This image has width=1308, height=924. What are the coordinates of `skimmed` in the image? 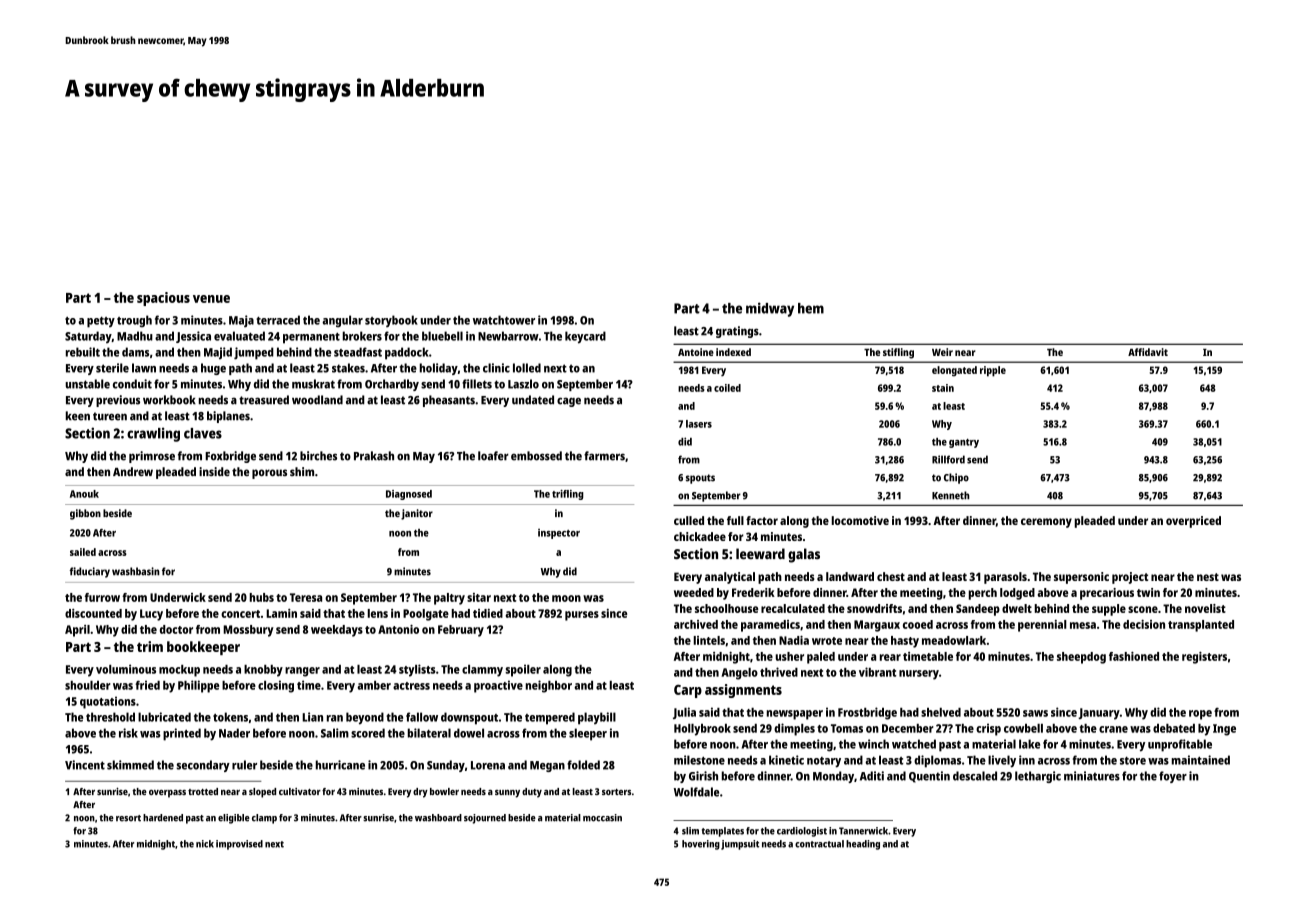 It's located at (130, 765).
